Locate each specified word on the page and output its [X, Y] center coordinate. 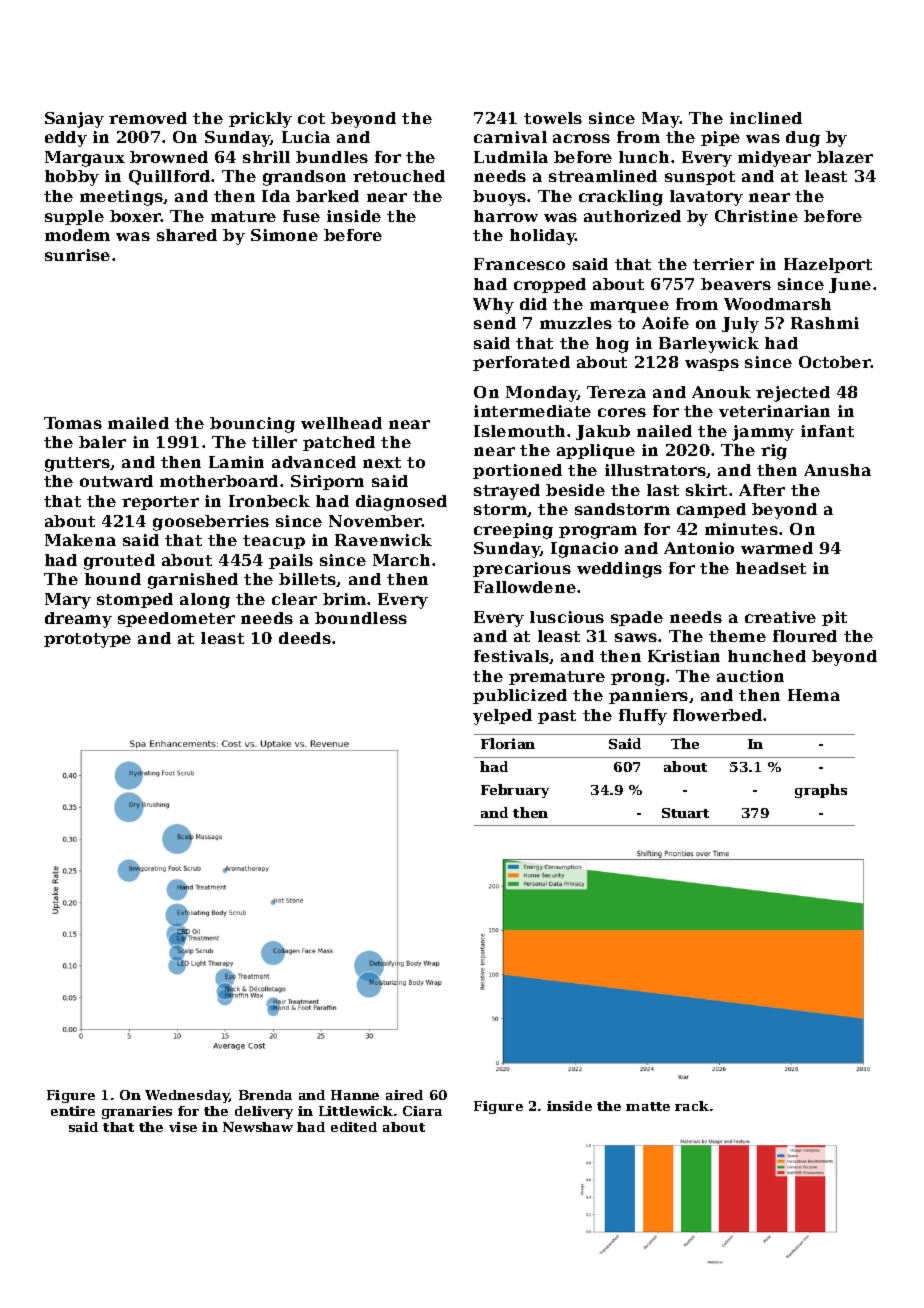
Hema [814, 695]
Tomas [73, 423]
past [557, 717]
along [205, 601]
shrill [266, 157]
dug [803, 139]
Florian [508, 743]
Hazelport [828, 265]
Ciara [422, 1111]
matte [648, 1106]
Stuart [685, 813]
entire [73, 1111]
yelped [502, 717]
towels [553, 118]
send [495, 323]
